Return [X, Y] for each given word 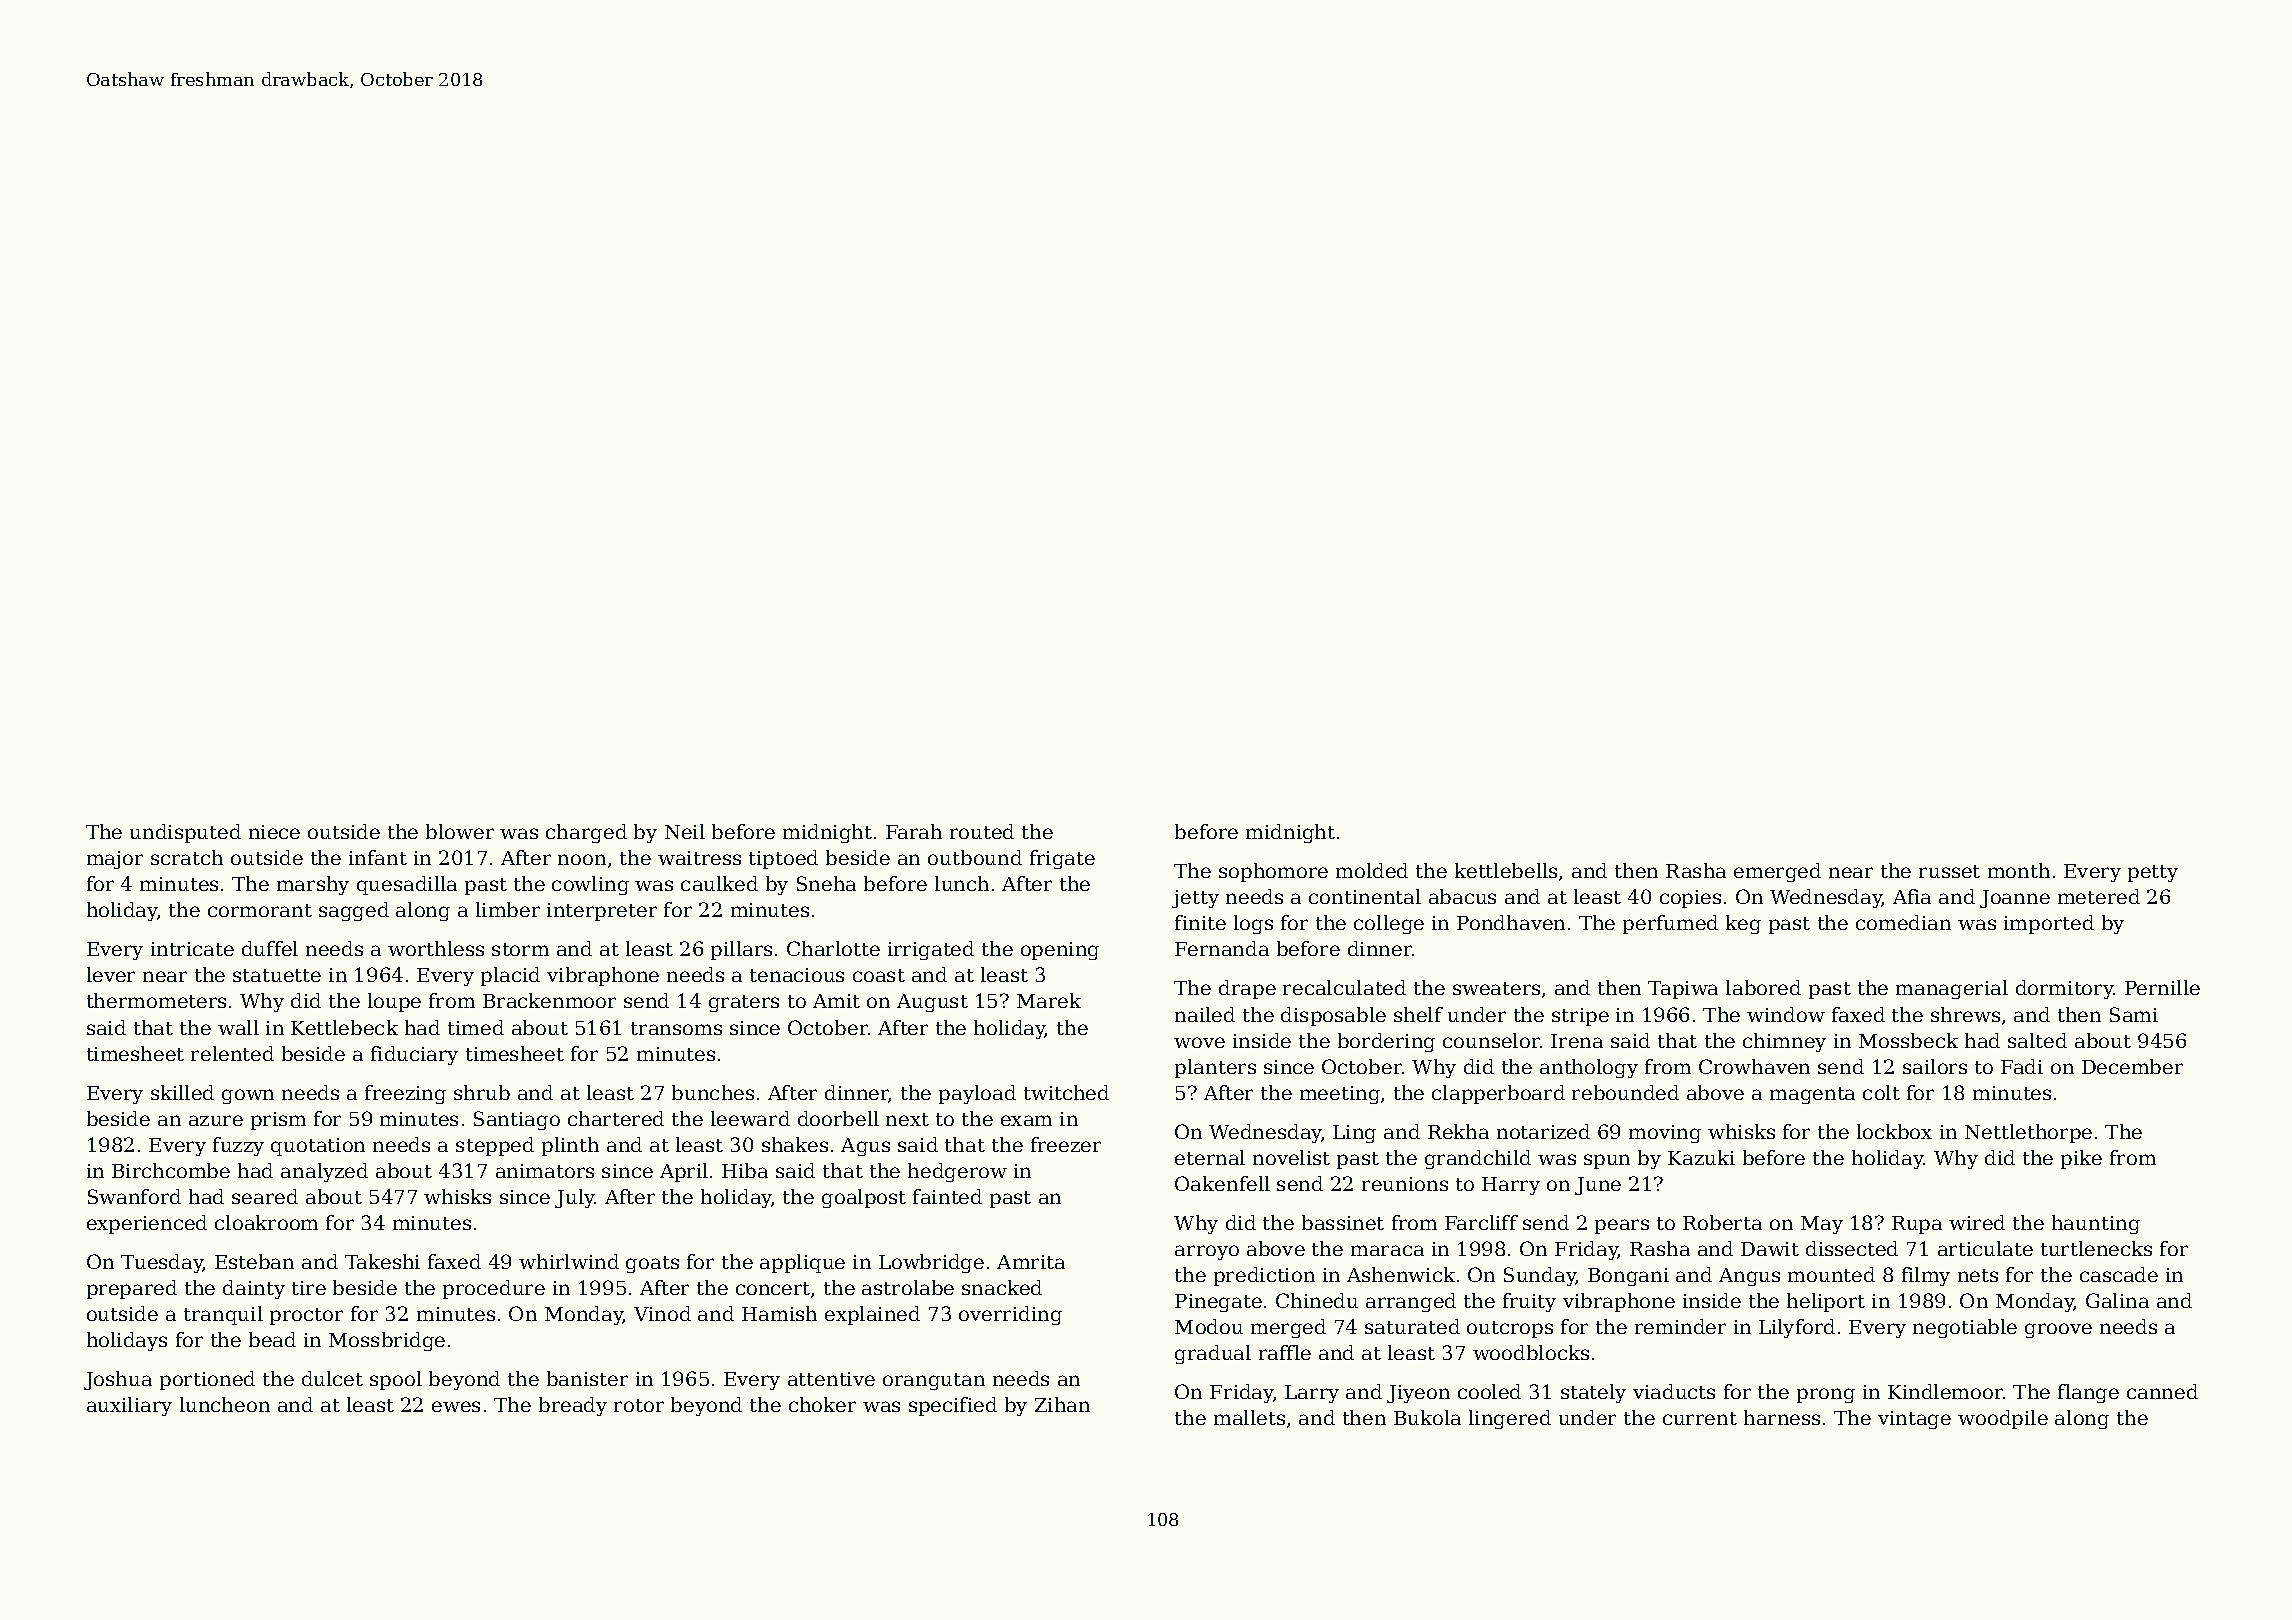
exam [1026, 1120]
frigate [1062, 859]
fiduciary [414, 1055]
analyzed [324, 1172]
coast [879, 975]
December [2132, 1066]
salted [2037, 1040]
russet [1949, 871]
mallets [1249, 1417]
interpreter [602, 912]
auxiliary [129, 1406]
